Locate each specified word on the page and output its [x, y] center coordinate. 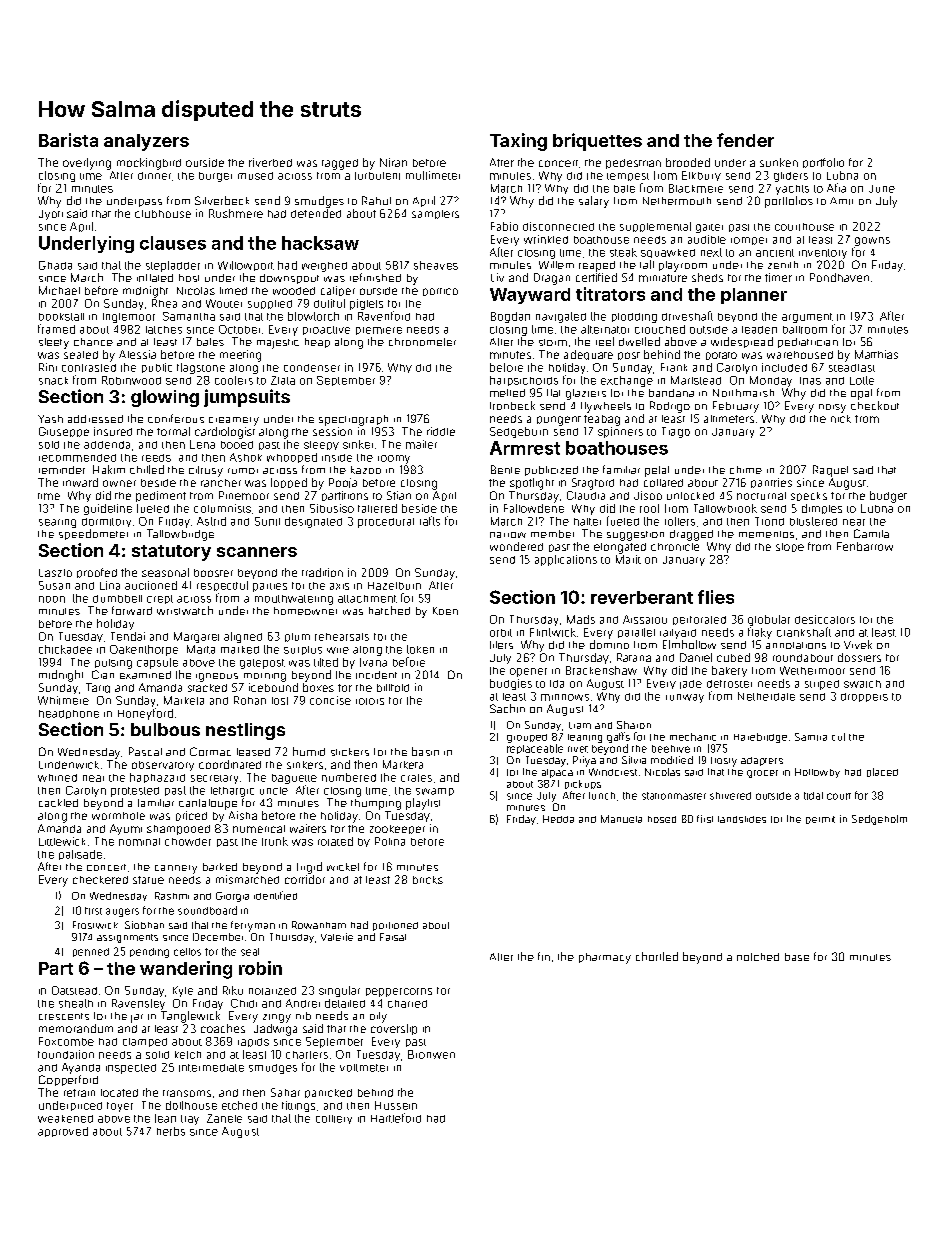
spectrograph [353, 420]
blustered [813, 521]
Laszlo [55, 573]
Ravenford [384, 316]
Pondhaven [839, 277]
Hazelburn [394, 586]
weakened [65, 1119]
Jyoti [51, 215]
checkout [875, 405]
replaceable [535, 749]
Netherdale [766, 696]
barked [220, 867]
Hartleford [396, 1118]
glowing [165, 398]
